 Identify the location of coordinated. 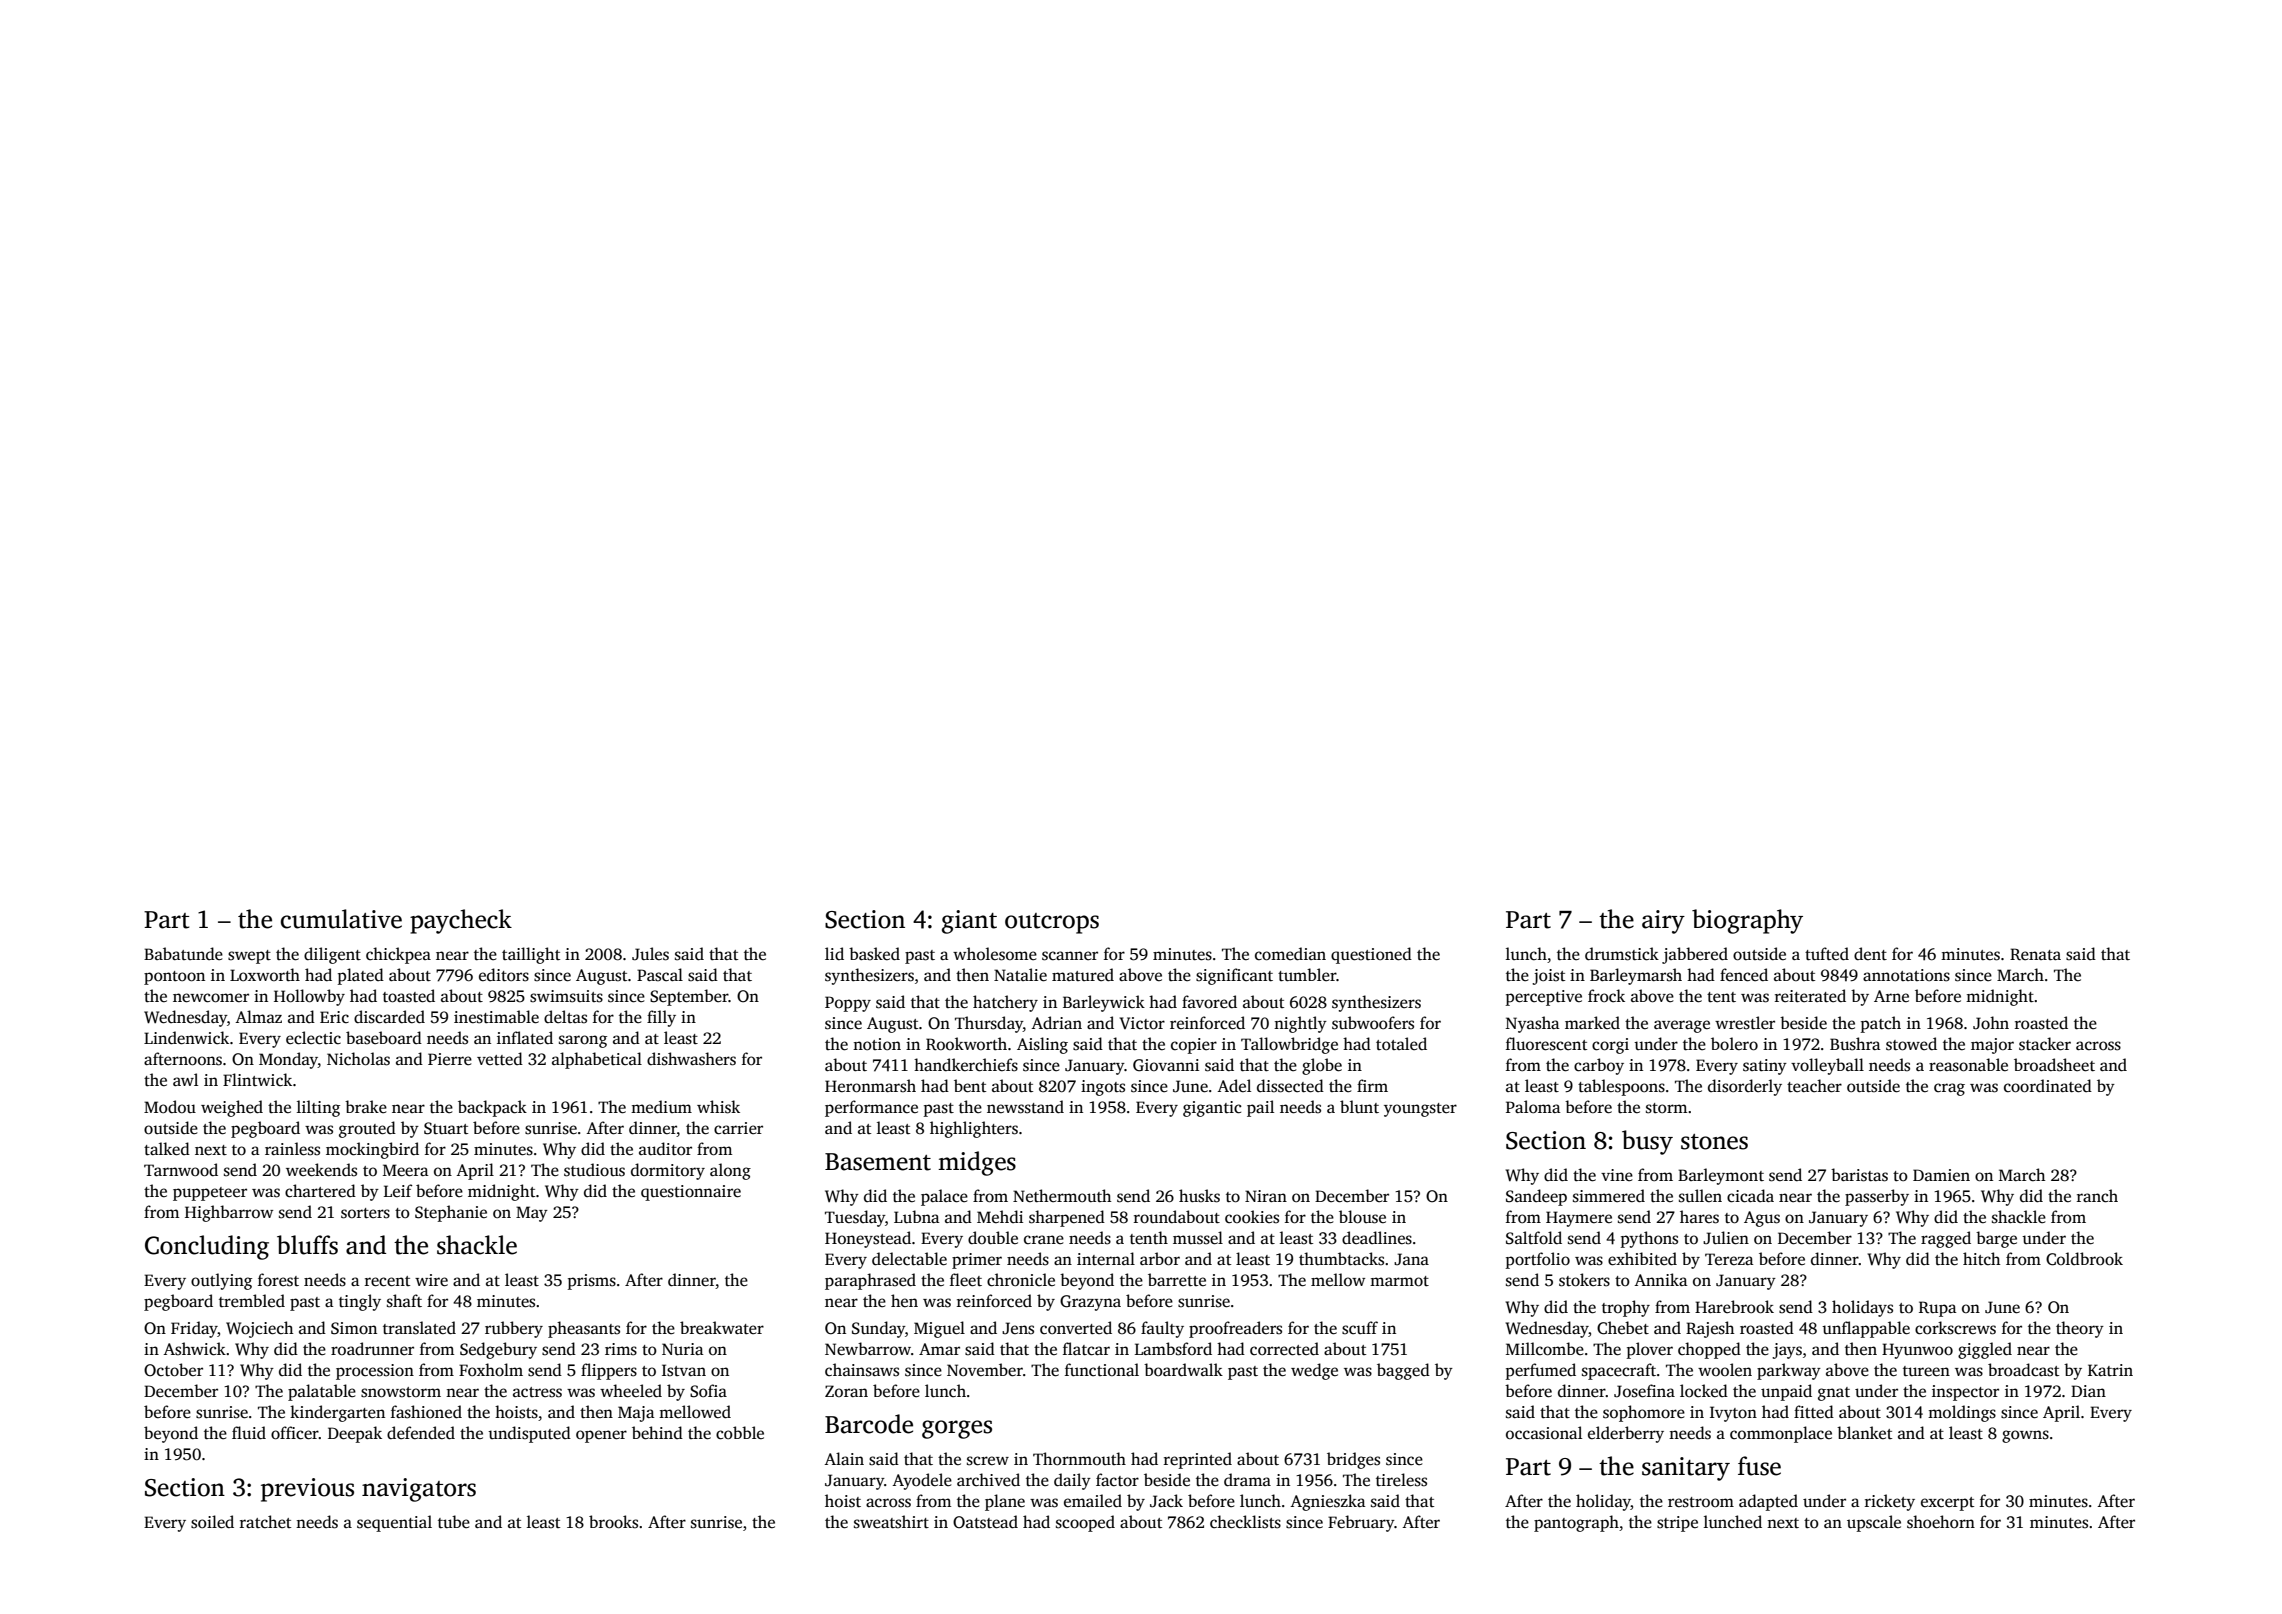
(2048, 1086).
